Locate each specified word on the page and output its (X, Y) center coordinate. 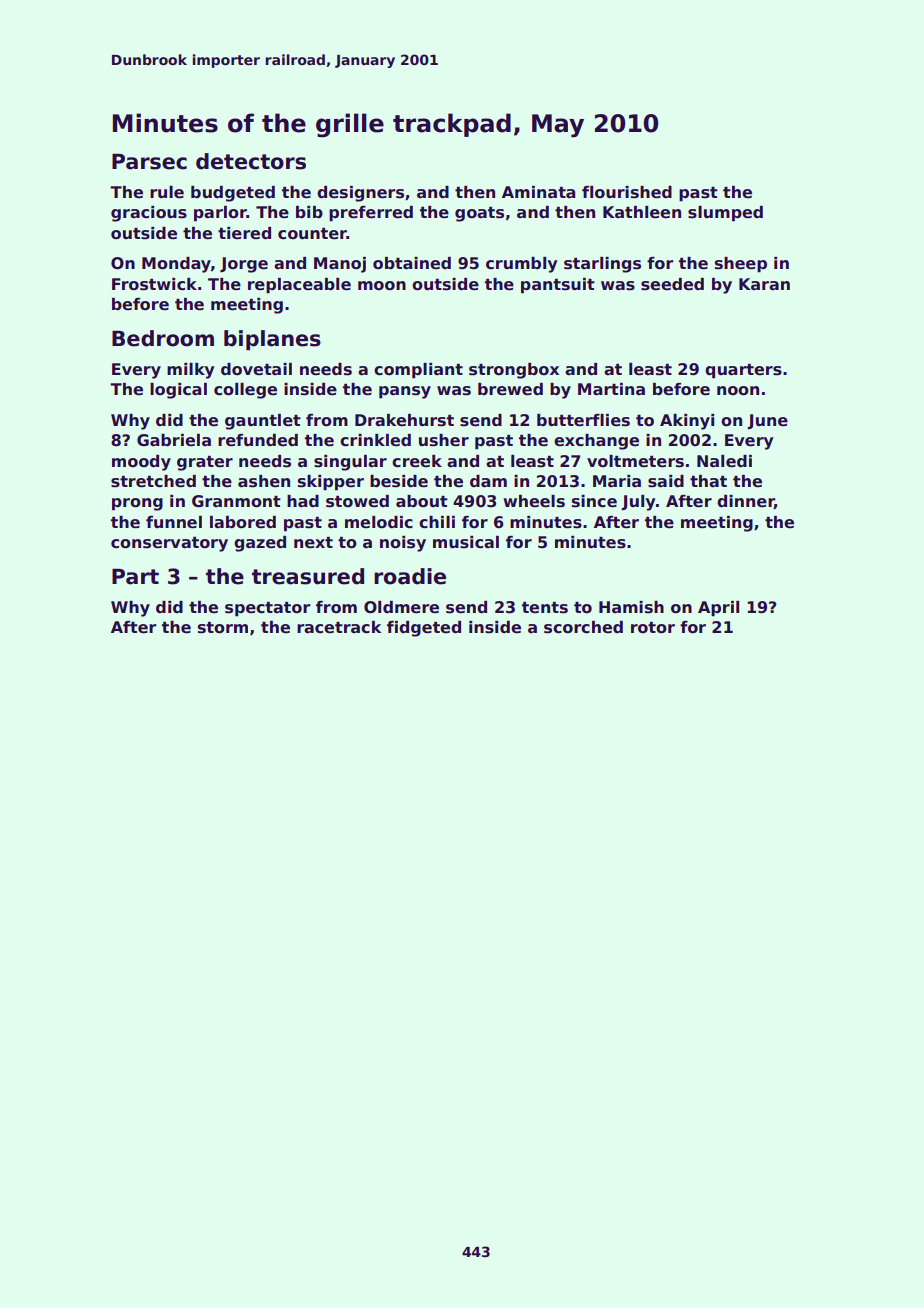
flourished (627, 192)
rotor (653, 628)
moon (382, 286)
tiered (244, 233)
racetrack (339, 627)
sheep (741, 265)
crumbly (522, 265)
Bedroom (163, 338)
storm (223, 628)
